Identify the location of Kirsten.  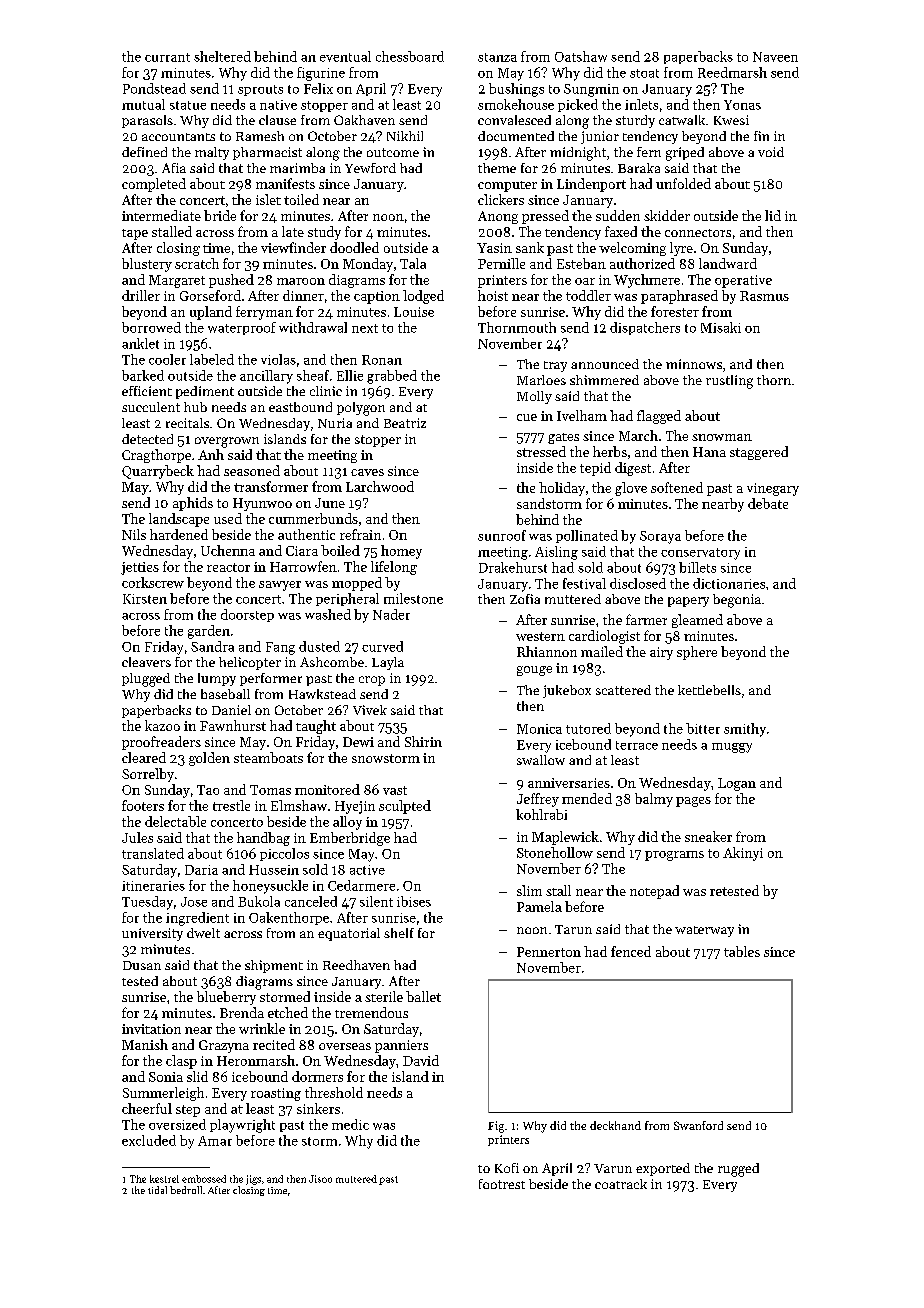
(145, 599).
